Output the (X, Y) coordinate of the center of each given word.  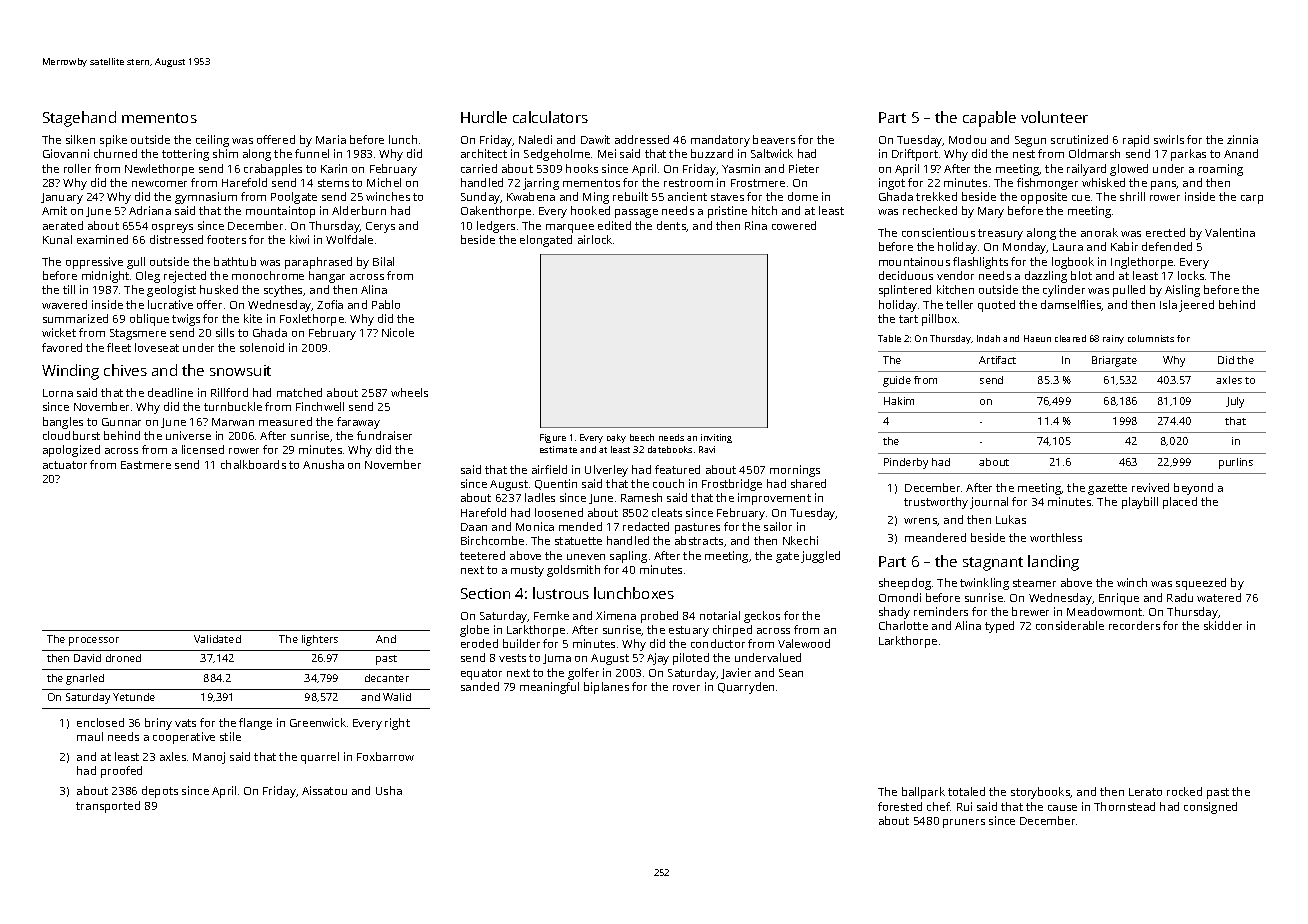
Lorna (58, 393)
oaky (616, 438)
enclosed (100, 722)
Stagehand (79, 119)
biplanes (606, 688)
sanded (480, 686)
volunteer (1054, 117)
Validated (217, 639)
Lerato (1145, 792)
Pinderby (906, 463)
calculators (550, 117)
